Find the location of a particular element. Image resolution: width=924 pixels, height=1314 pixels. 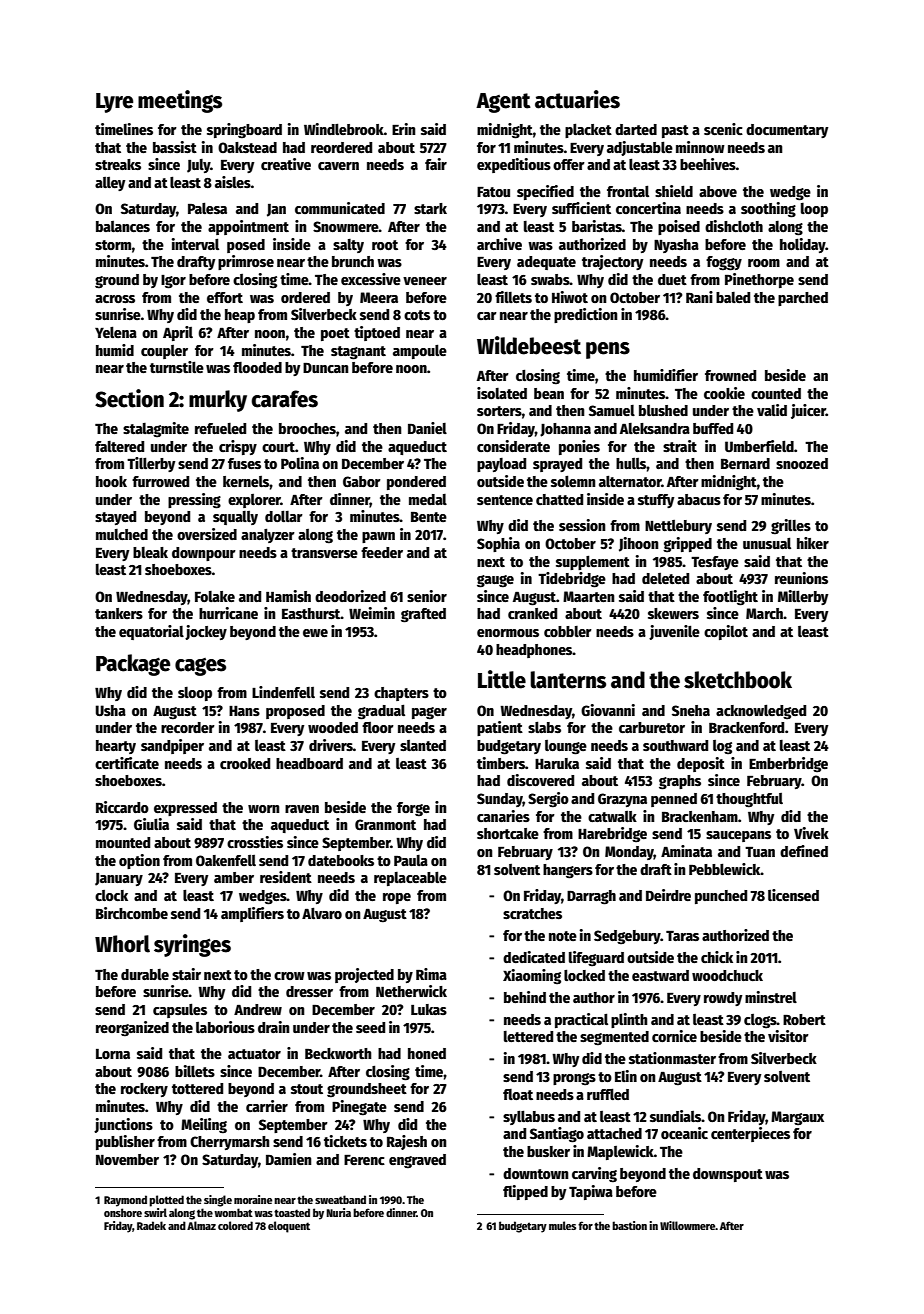

Rajesh is located at coordinates (407, 1142).
